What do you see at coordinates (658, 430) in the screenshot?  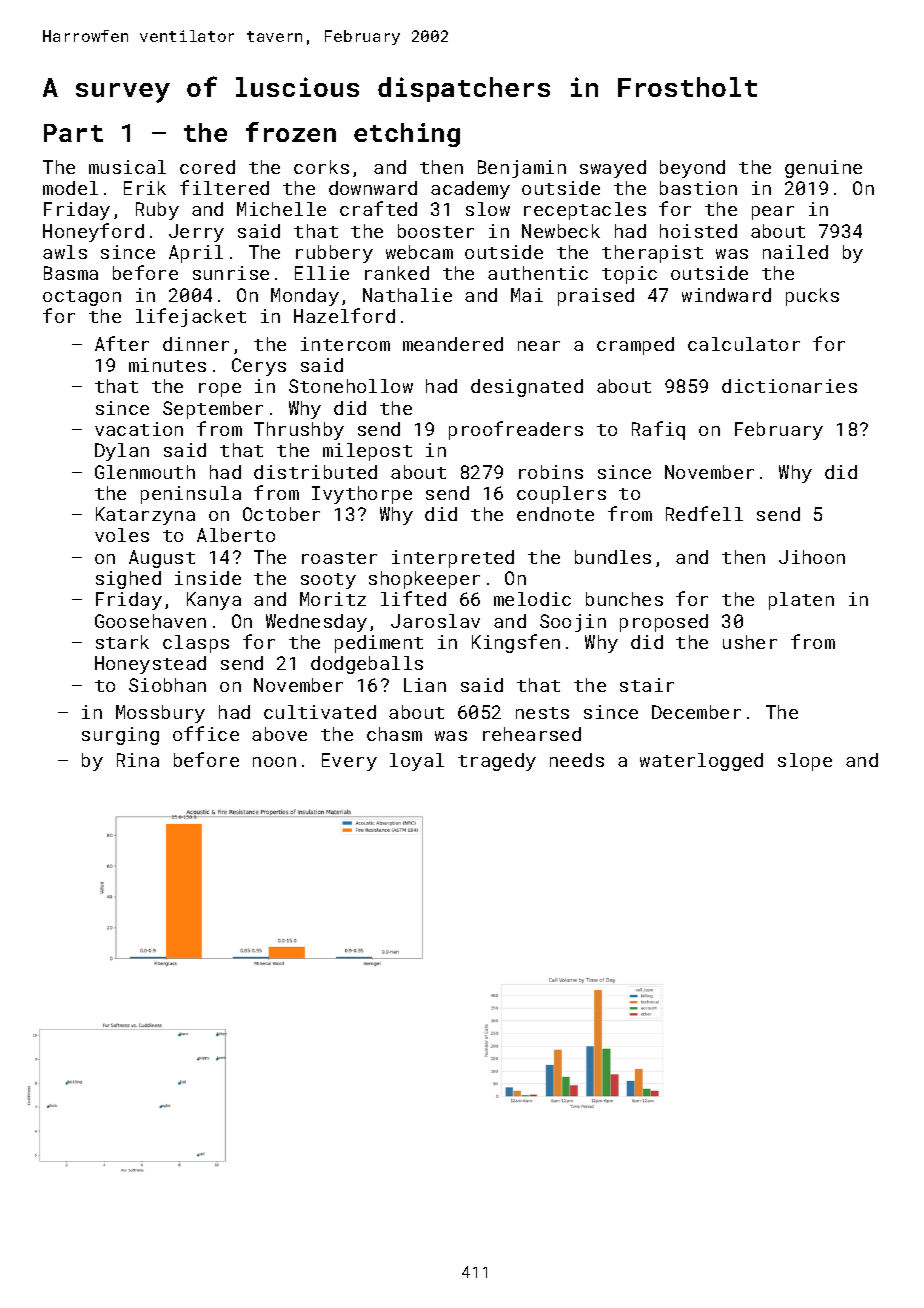 I see `Rafiq` at bounding box center [658, 430].
